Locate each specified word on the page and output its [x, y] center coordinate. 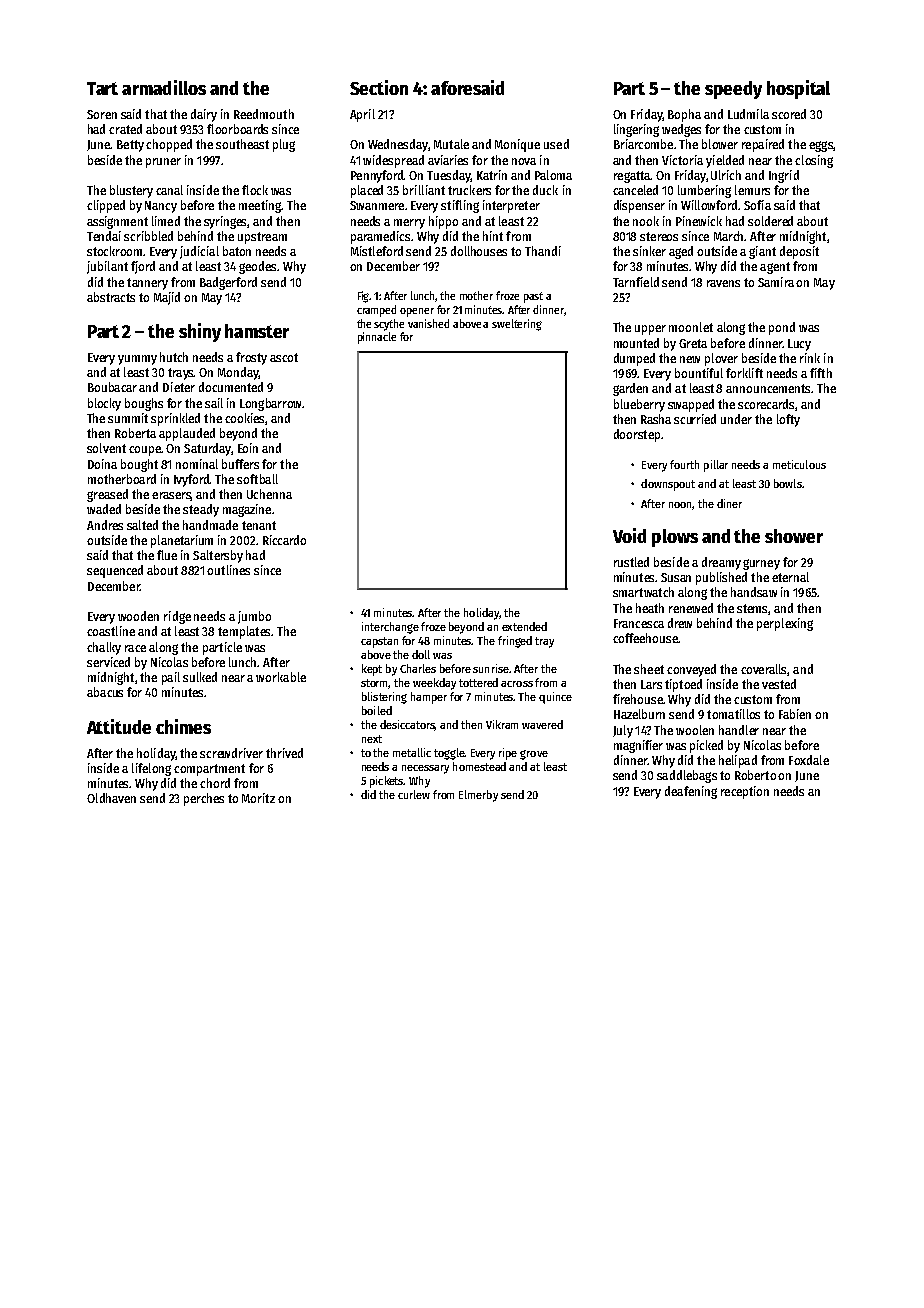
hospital [798, 89]
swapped [691, 405]
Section [379, 87]
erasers [171, 496]
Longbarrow [270, 404]
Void [629, 535]
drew [680, 623]
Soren [102, 114]
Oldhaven [111, 798]
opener [417, 312]
